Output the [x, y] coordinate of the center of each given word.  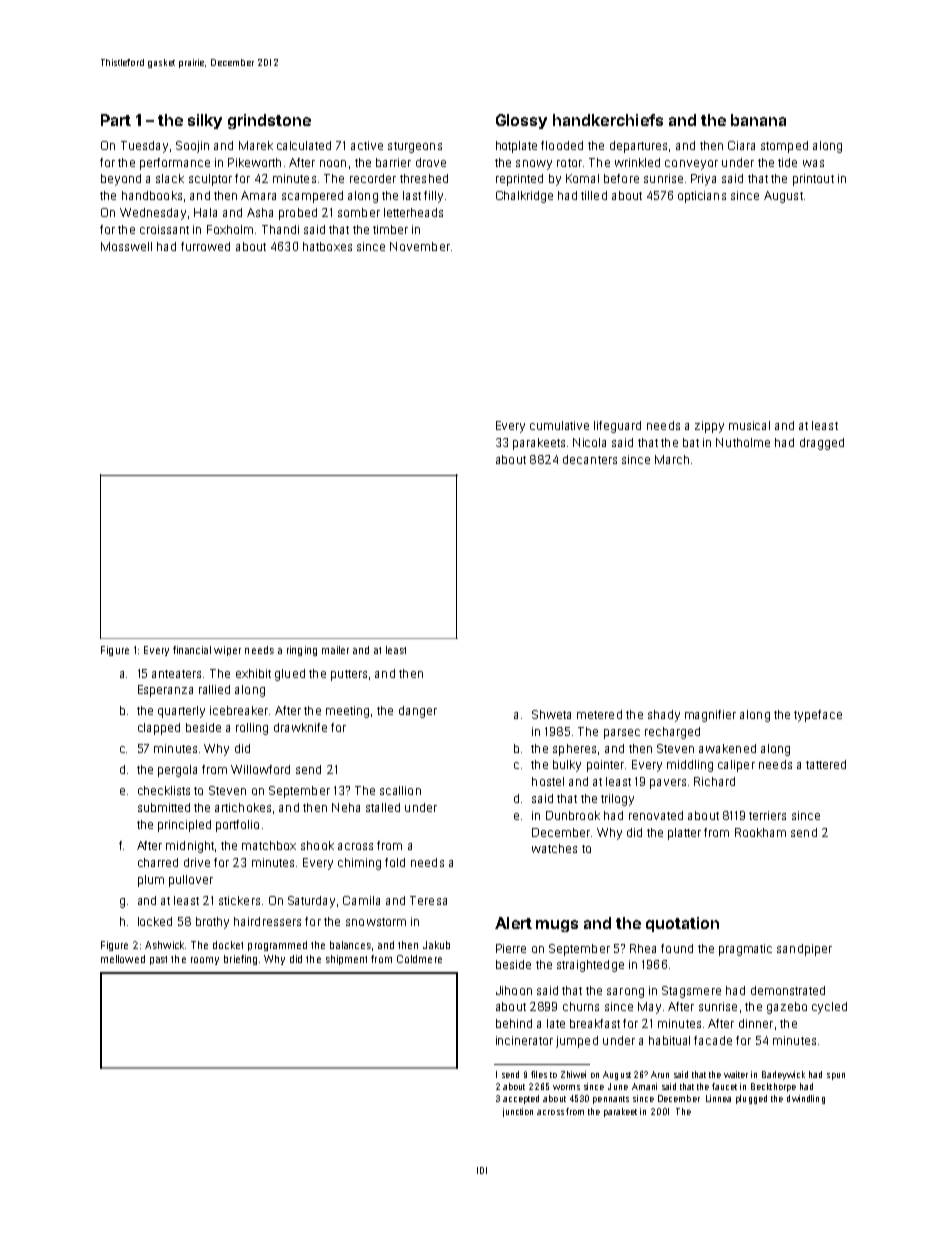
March [672, 459]
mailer [335, 650]
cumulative [559, 425]
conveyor [691, 165]
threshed [424, 178]
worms [566, 1087]
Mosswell [126, 246]
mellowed [123, 959]
